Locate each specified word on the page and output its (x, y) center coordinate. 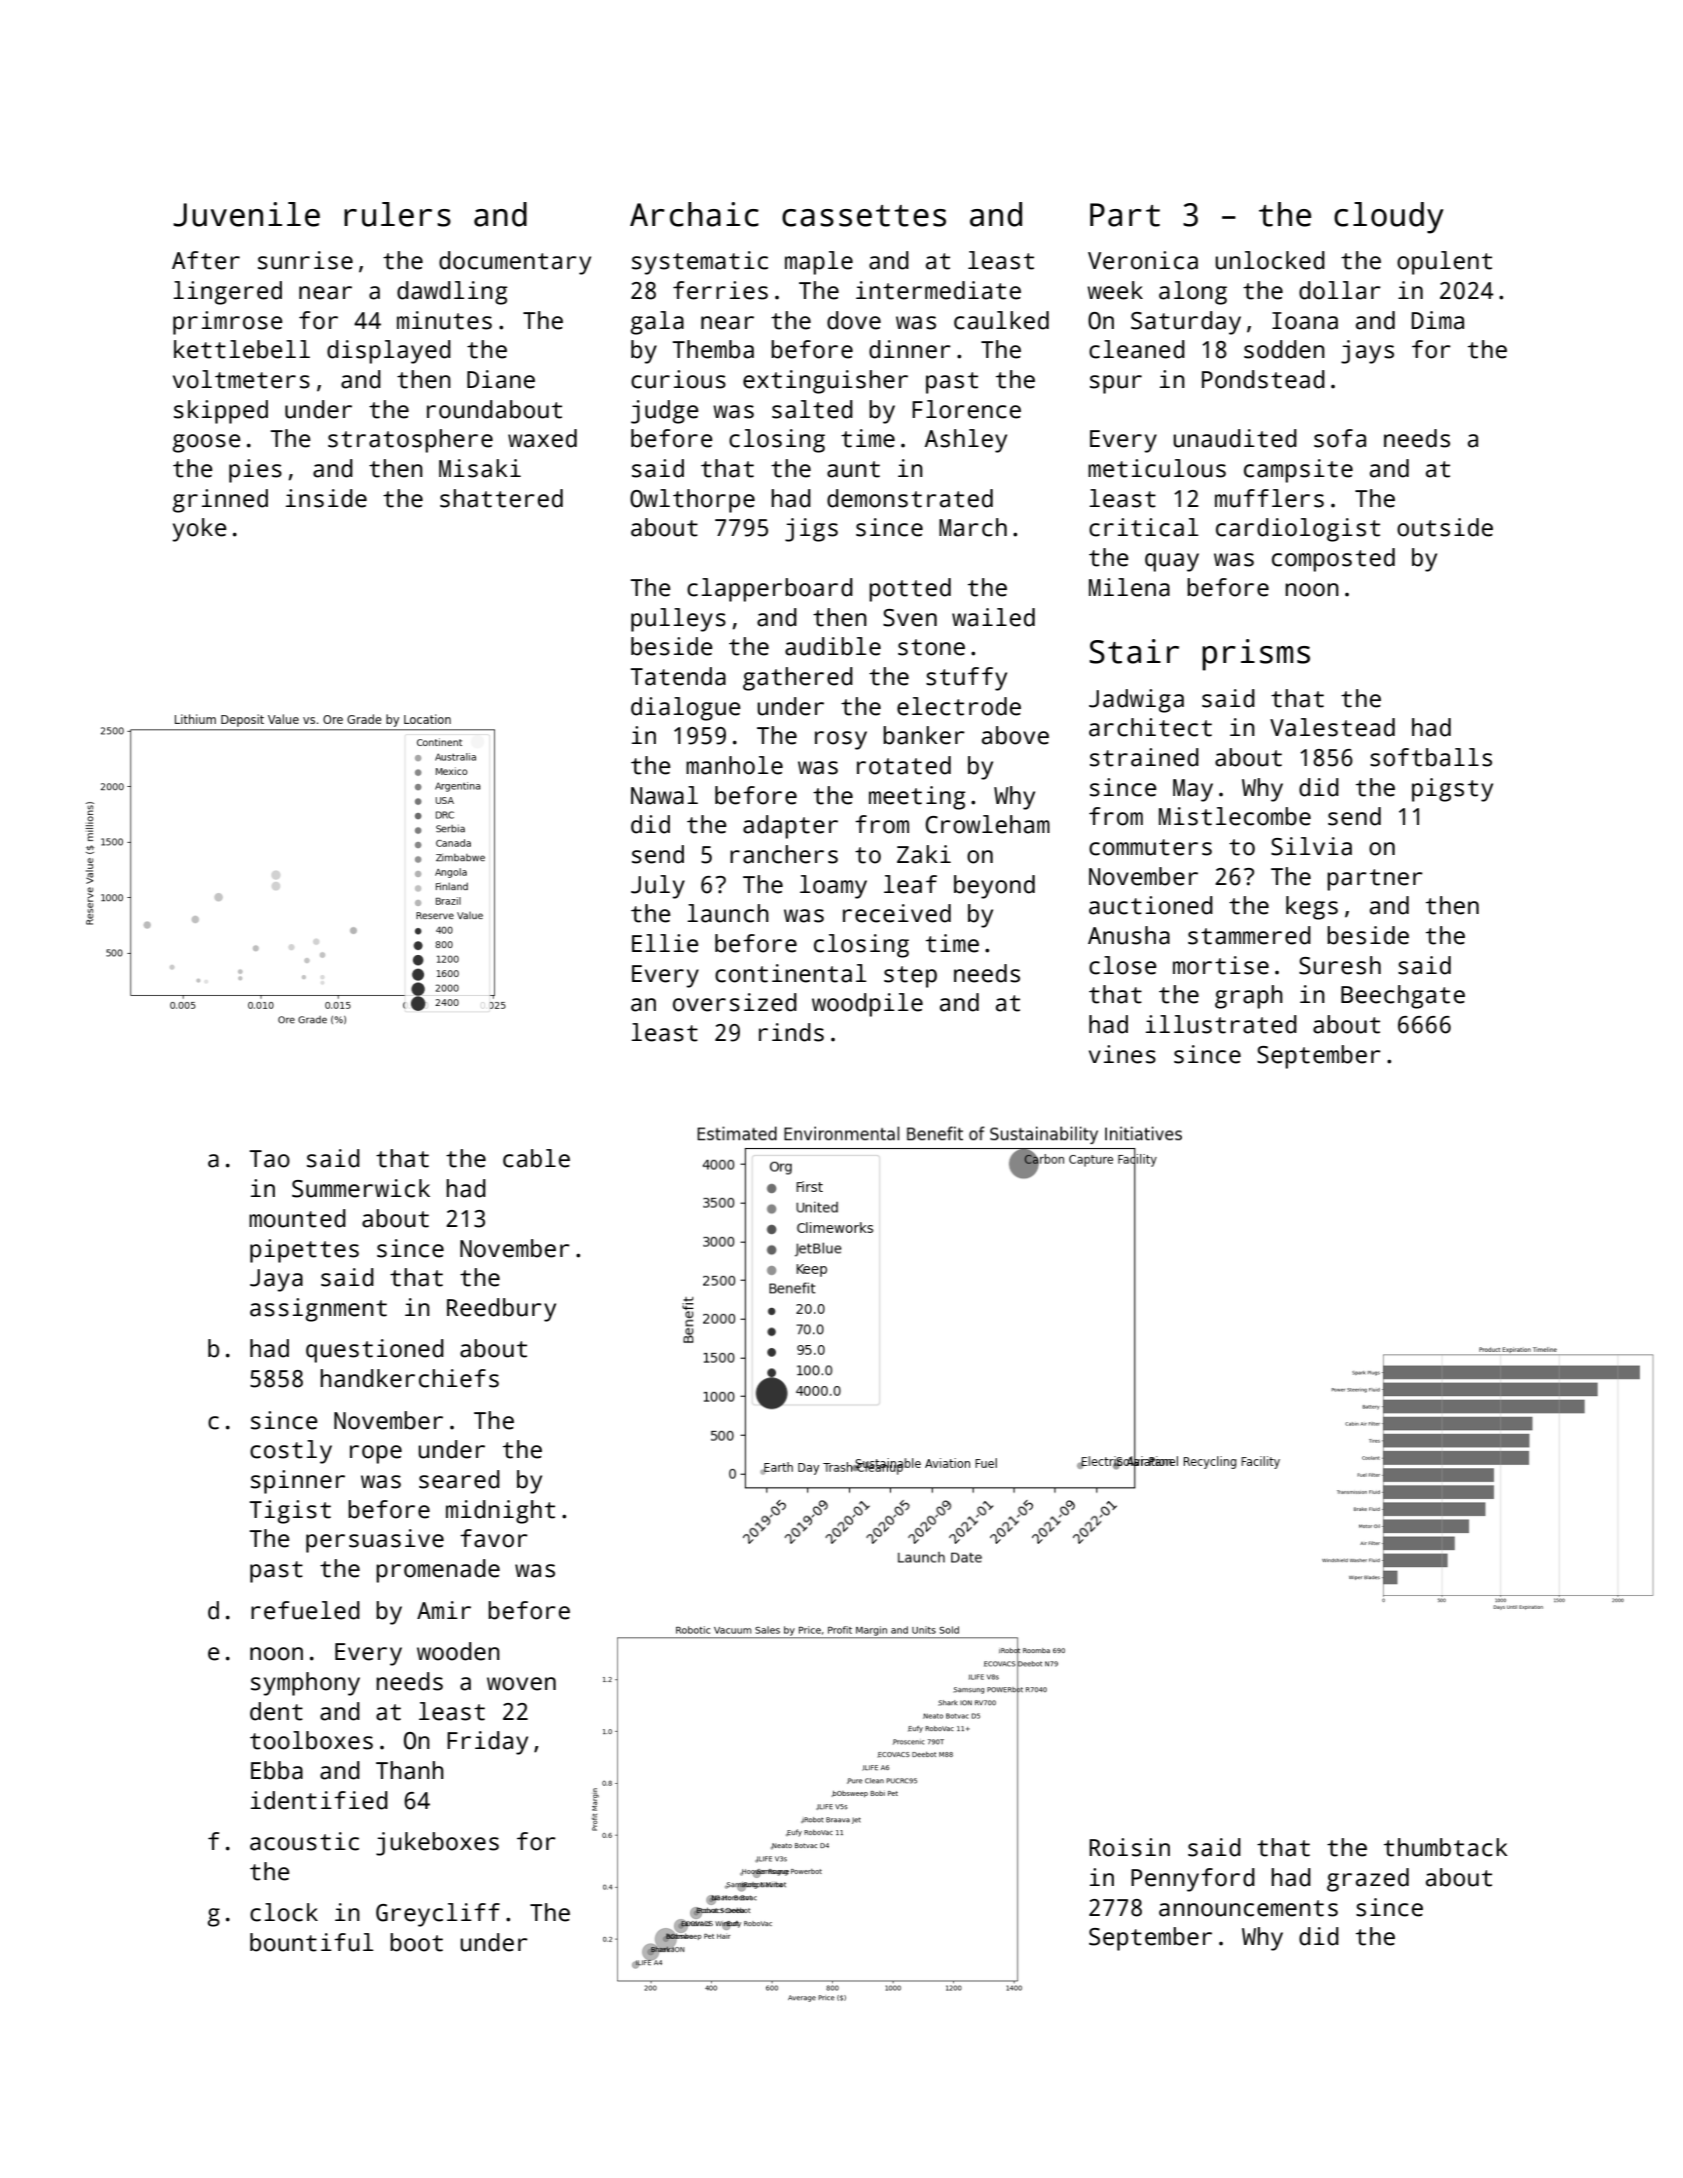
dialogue (686, 709)
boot (416, 1942)
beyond (994, 887)
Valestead (1332, 727)
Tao (269, 1159)
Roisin (1129, 1847)
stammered (1249, 935)
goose (207, 443)
